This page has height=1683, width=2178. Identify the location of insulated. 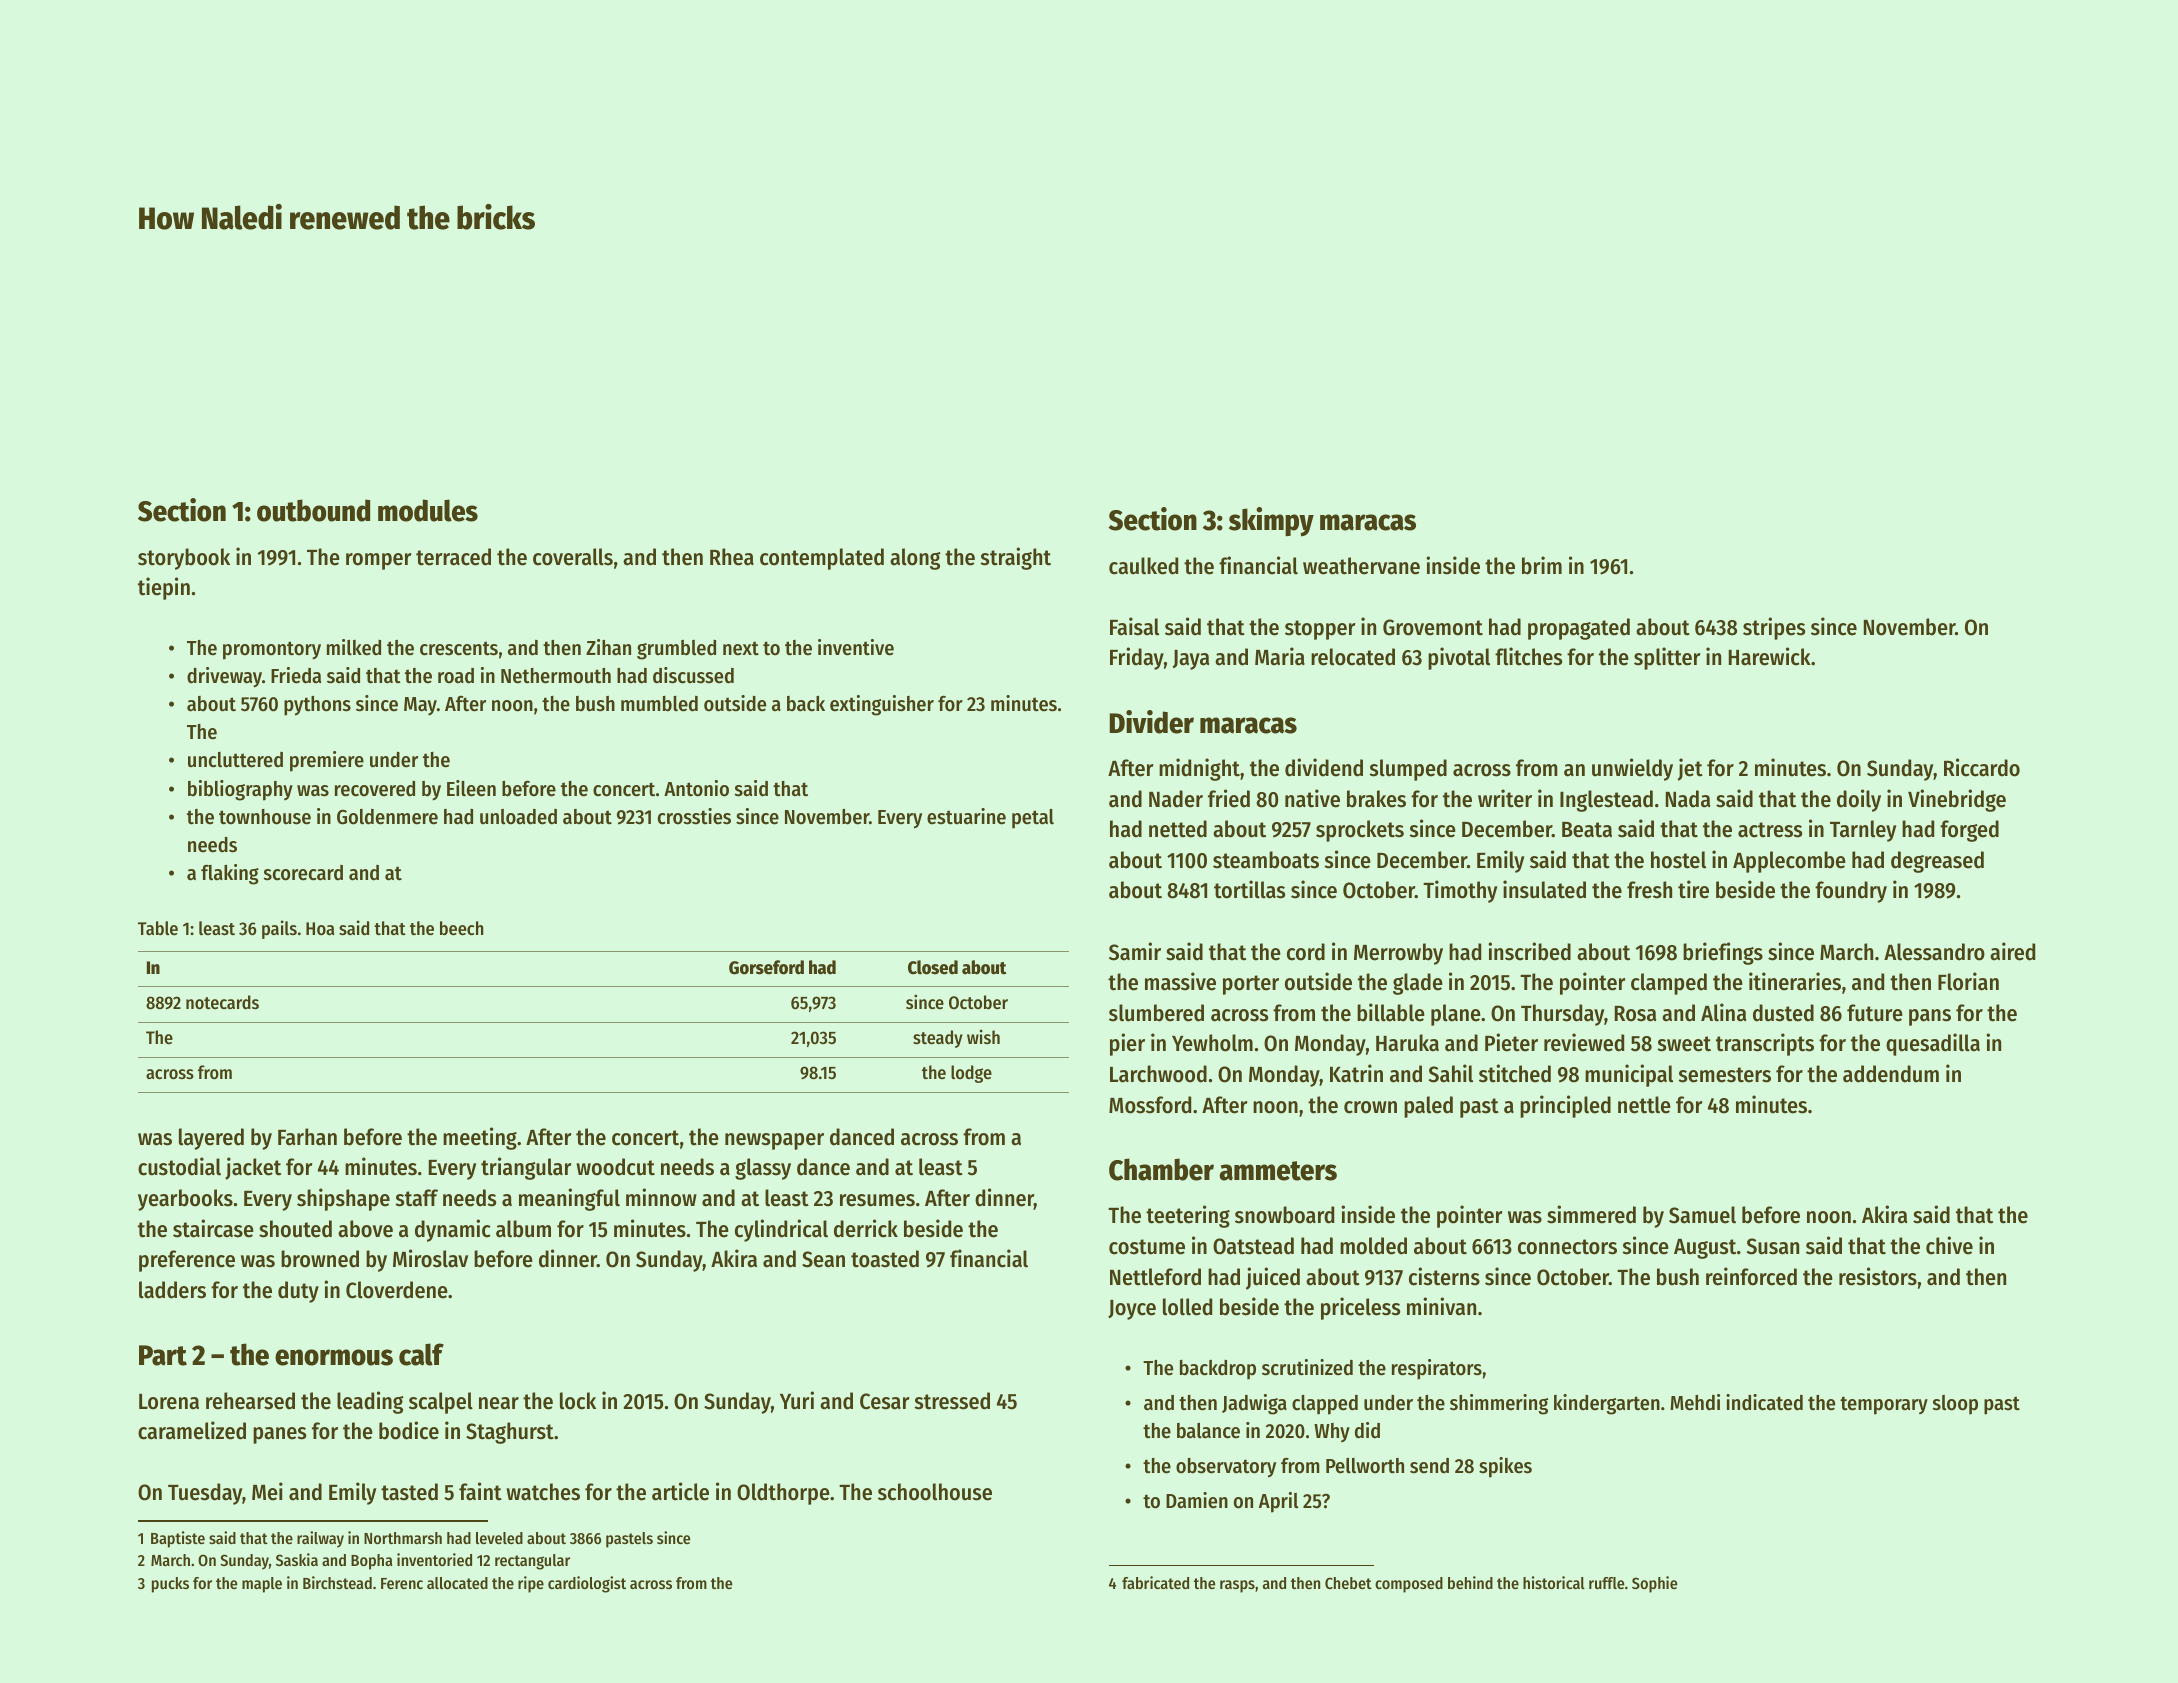
(1544, 889).
